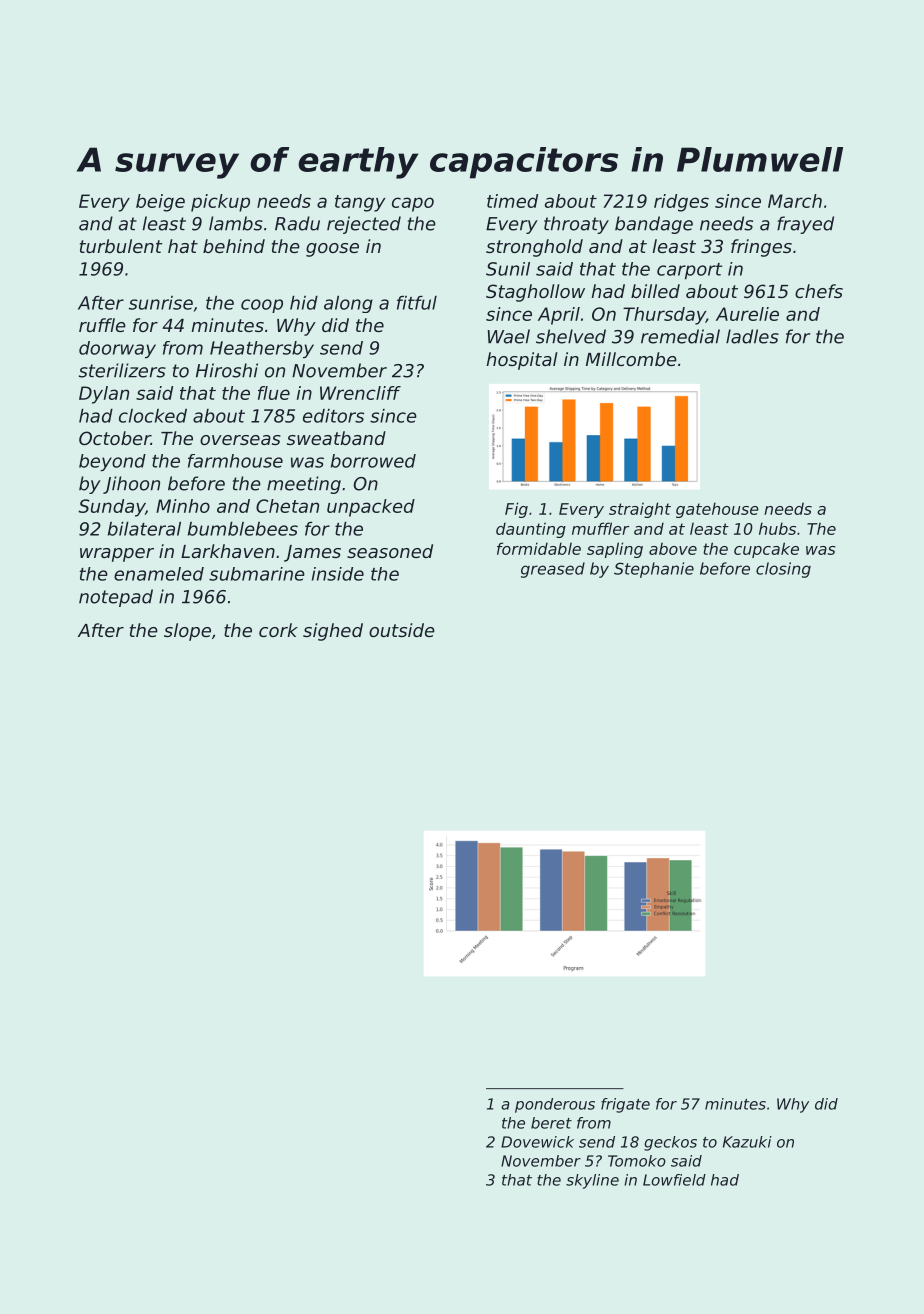 The image size is (924, 1314). I want to click on sunrise, so click(161, 303).
